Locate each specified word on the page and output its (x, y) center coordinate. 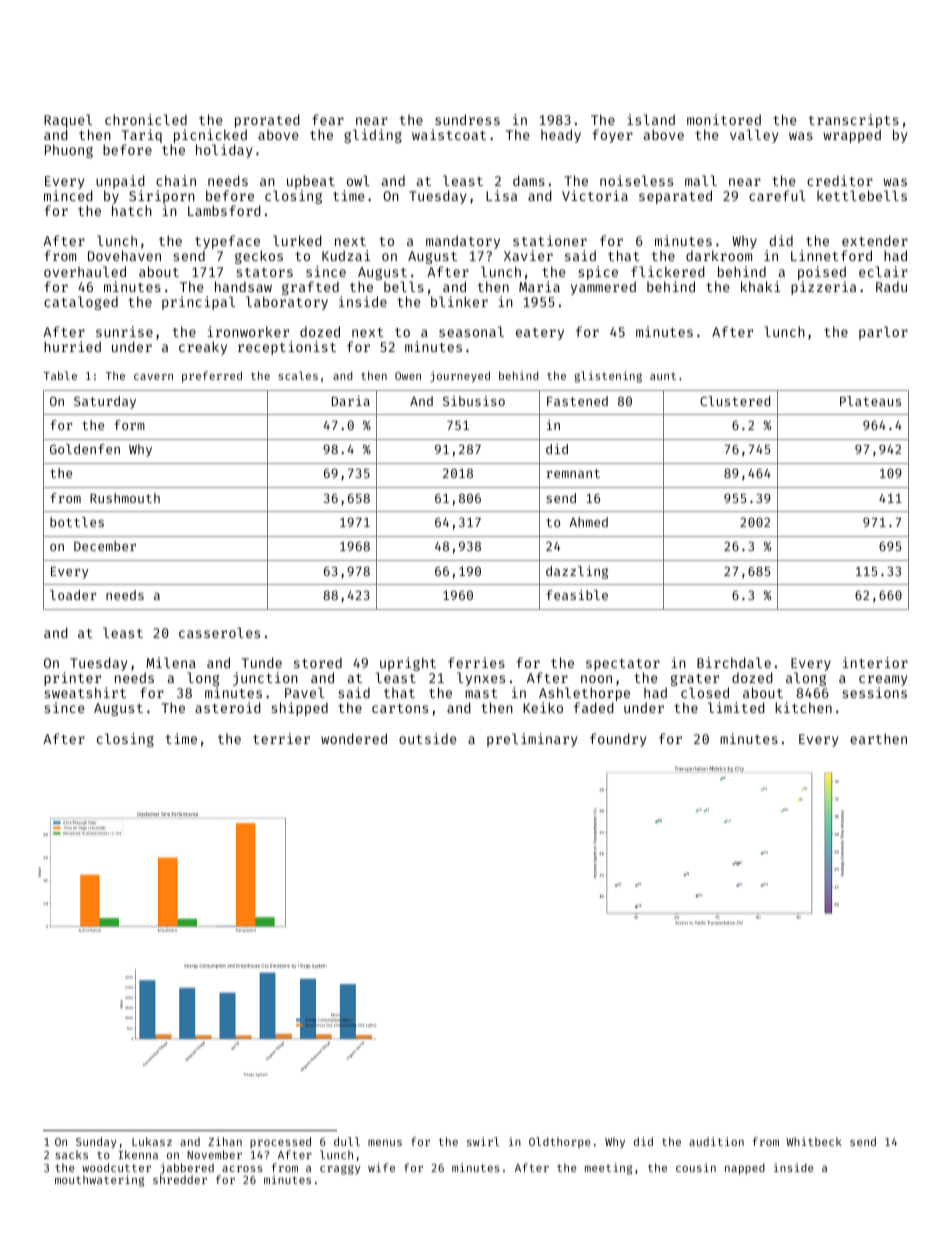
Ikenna (138, 1154)
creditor (840, 180)
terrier (281, 738)
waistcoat (449, 134)
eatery (540, 334)
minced (68, 195)
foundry (618, 740)
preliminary (532, 740)
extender (875, 240)
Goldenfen (85, 449)
